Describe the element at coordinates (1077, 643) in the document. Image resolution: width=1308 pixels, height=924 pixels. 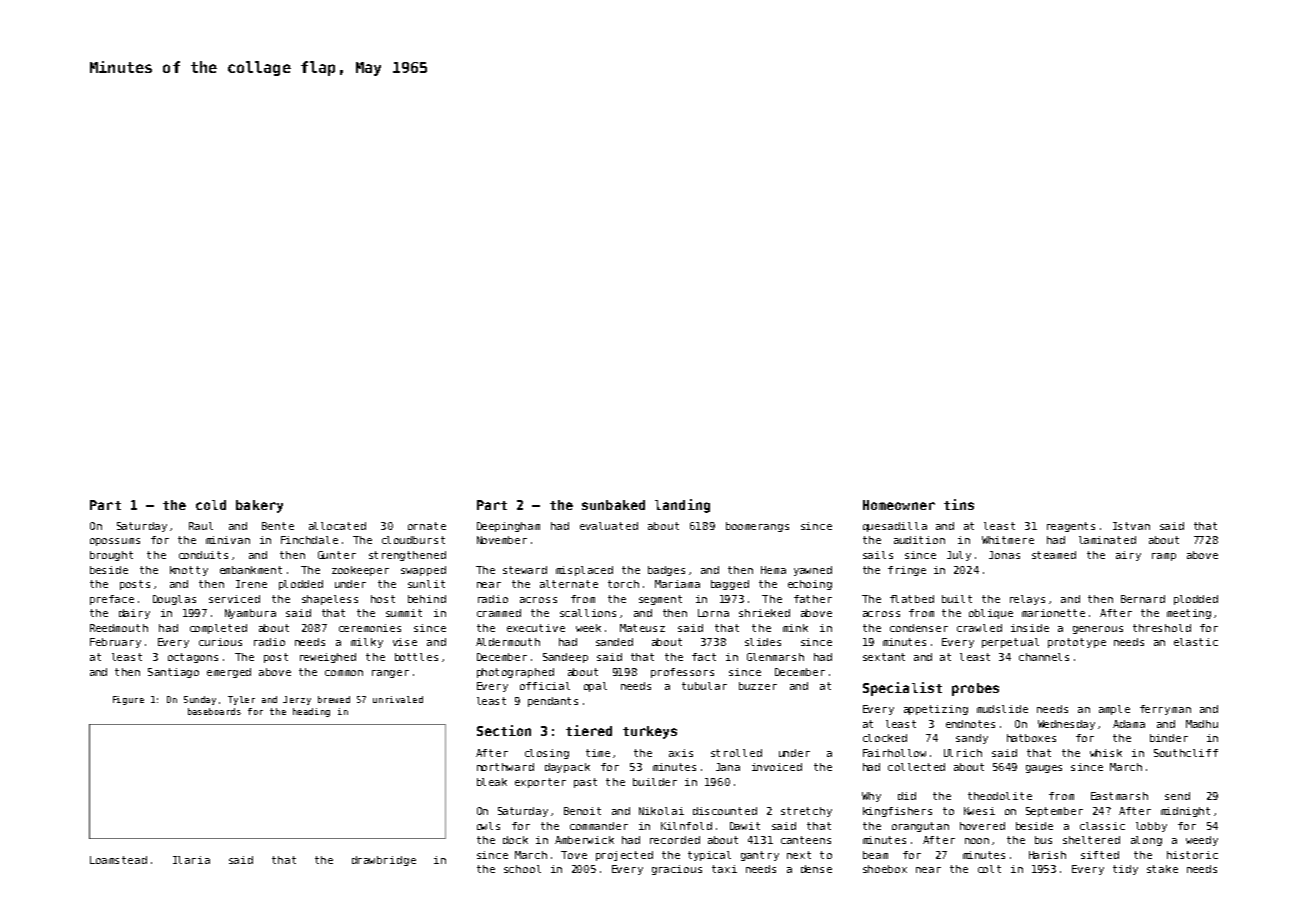
I see `prototype` at that location.
